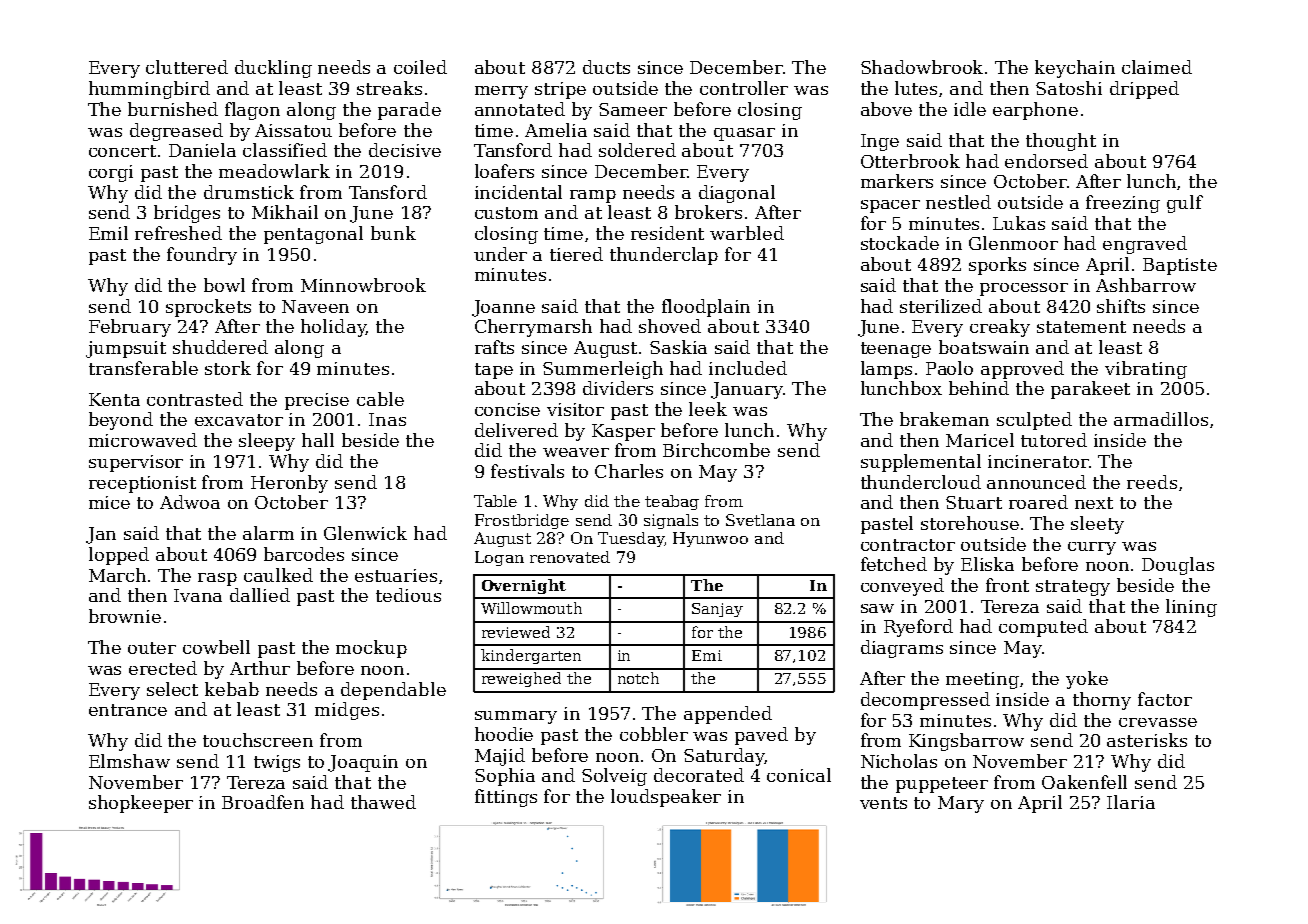  Describe the element at coordinates (420, 67) in the document. I see `coiled` at that location.
